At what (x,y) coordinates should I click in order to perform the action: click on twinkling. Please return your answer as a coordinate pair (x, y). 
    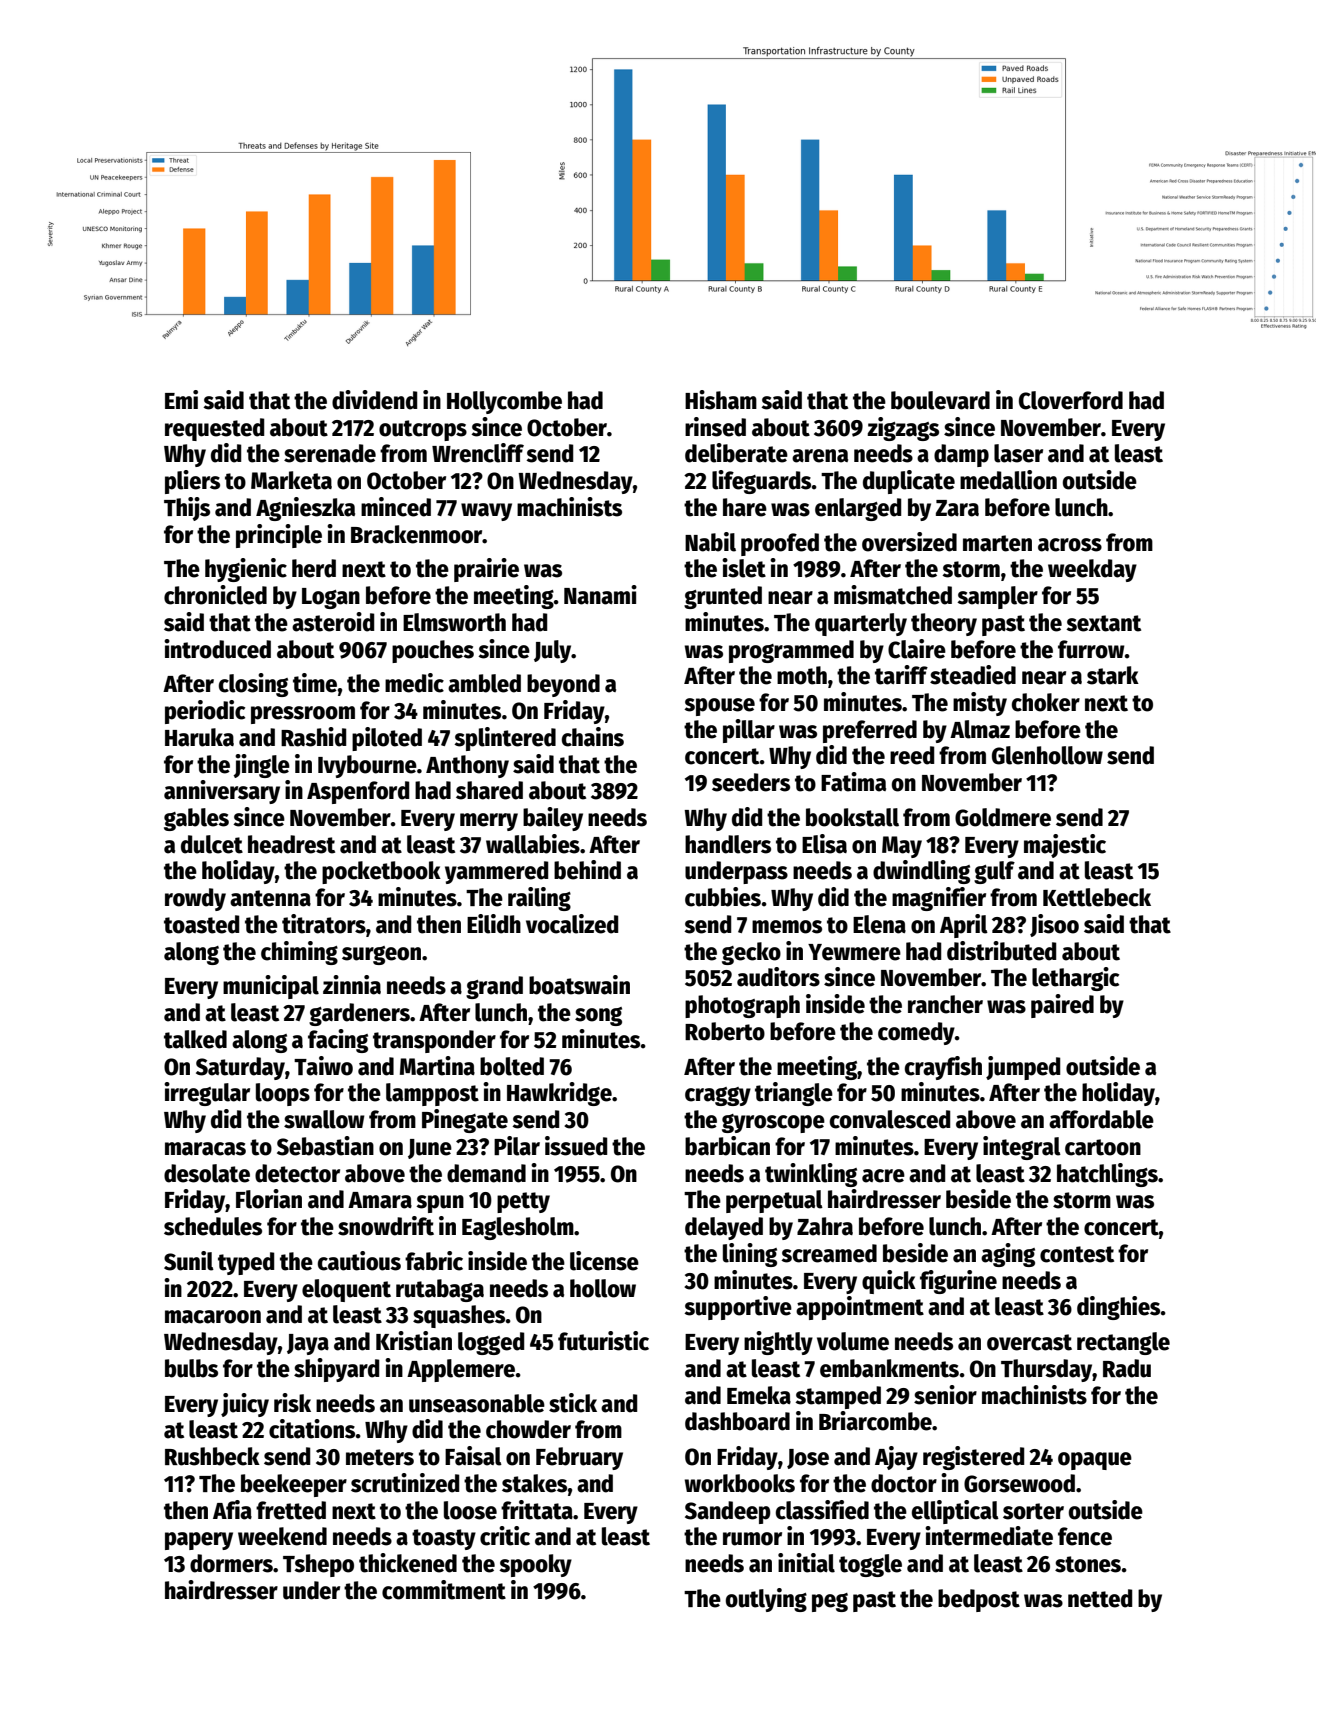
    Looking at the image, I should click on (811, 1175).
